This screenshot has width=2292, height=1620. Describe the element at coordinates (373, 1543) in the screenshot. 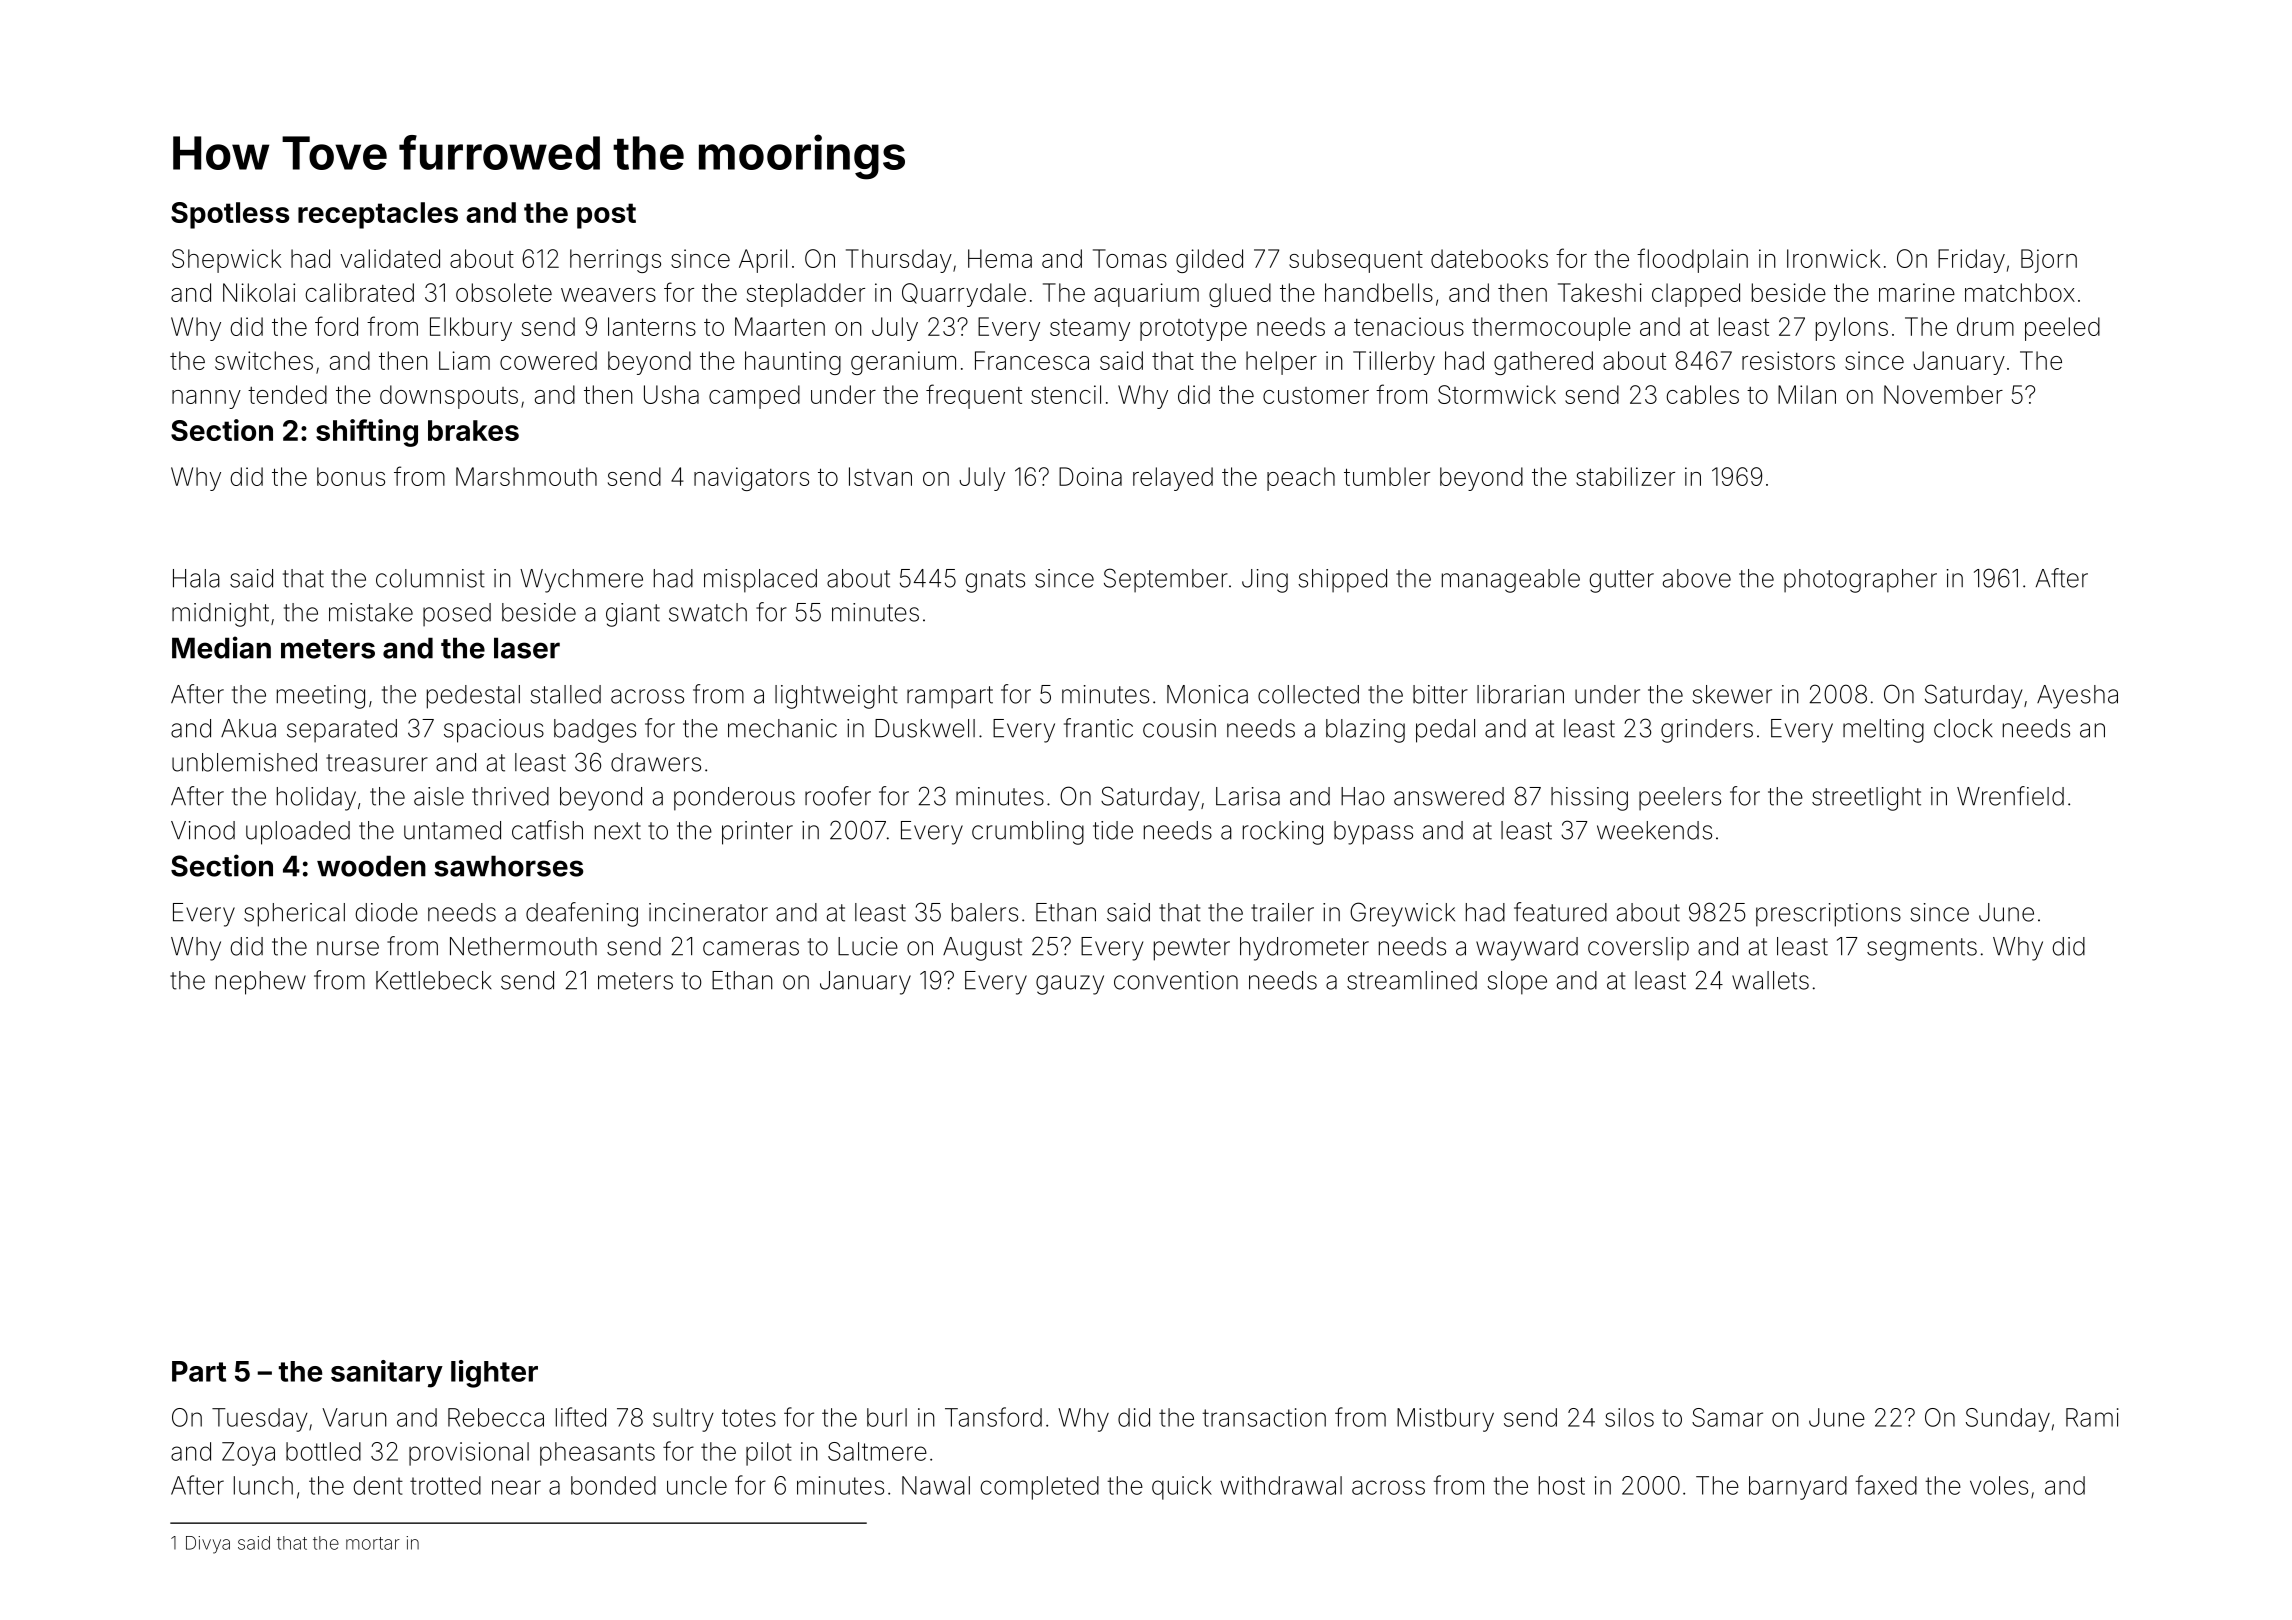

I see `mortar` at that location.
